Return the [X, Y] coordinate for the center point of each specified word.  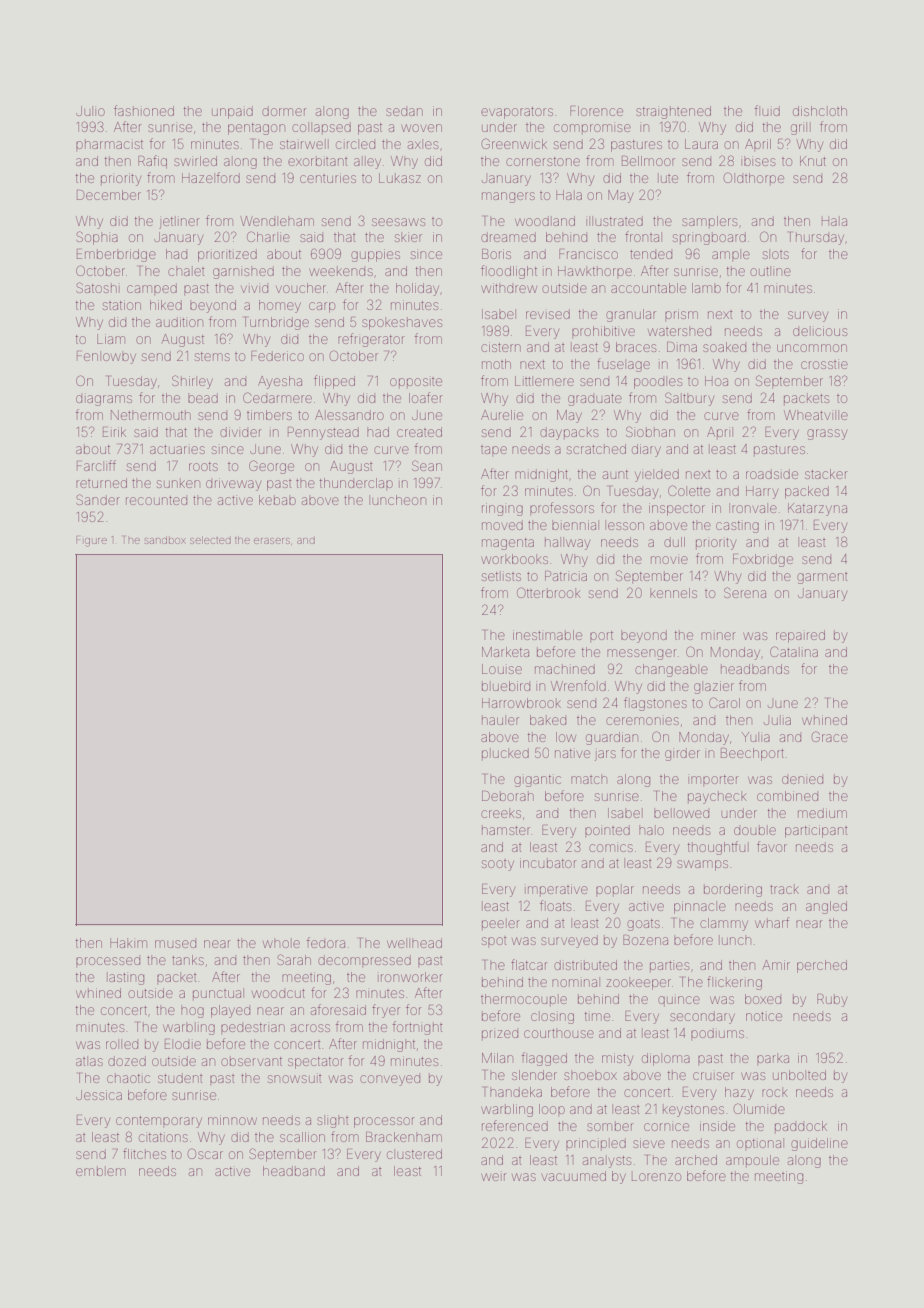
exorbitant [318, 161]
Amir [776, 965]
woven [421, 128]
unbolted [799, 1075]
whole [281, 943]
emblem [101, 1171]
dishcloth [820, 111]
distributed [585, 965]
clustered [414, 1154]
